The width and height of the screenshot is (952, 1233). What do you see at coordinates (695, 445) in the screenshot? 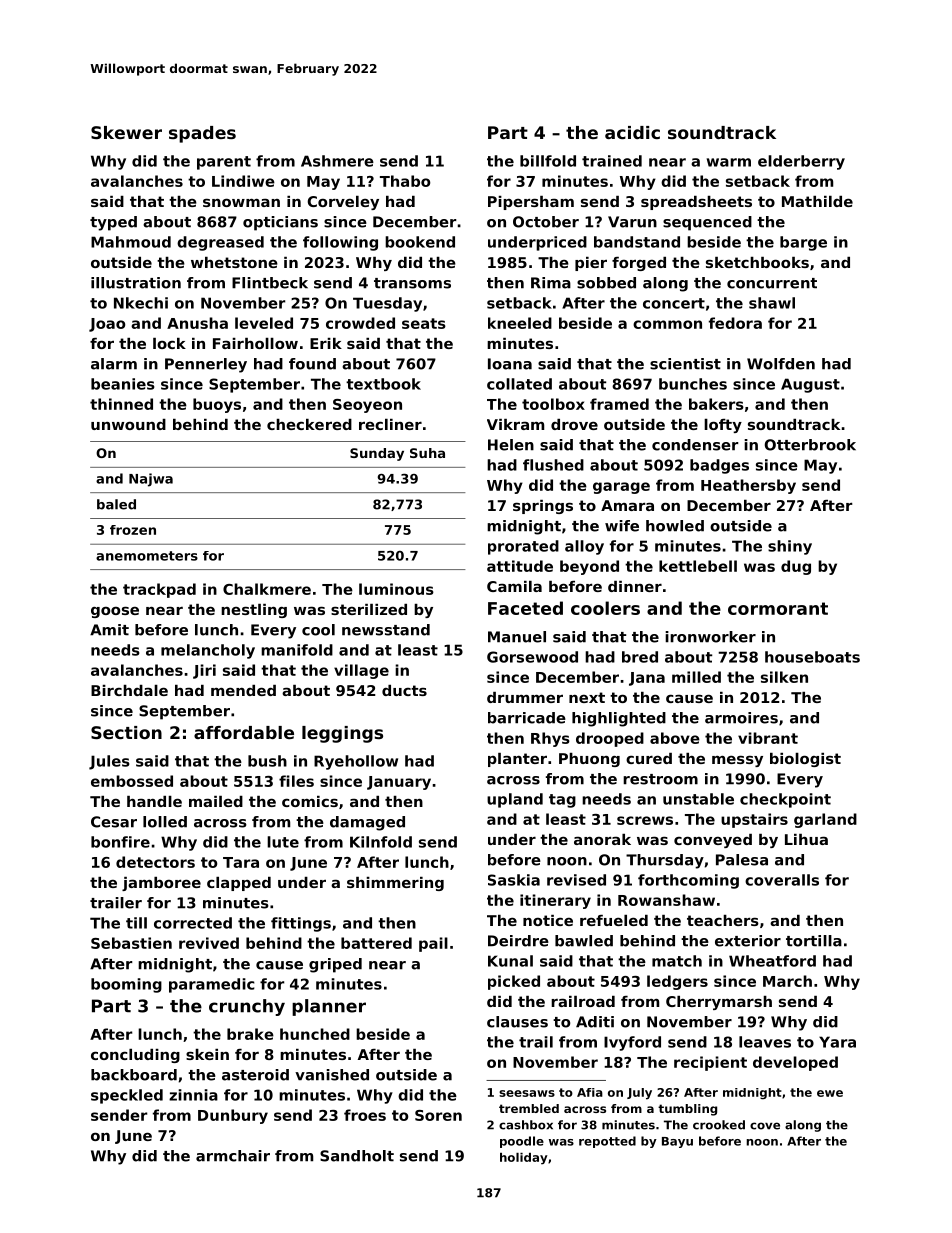
I see `condenser` at bounding box center [695, 445].
